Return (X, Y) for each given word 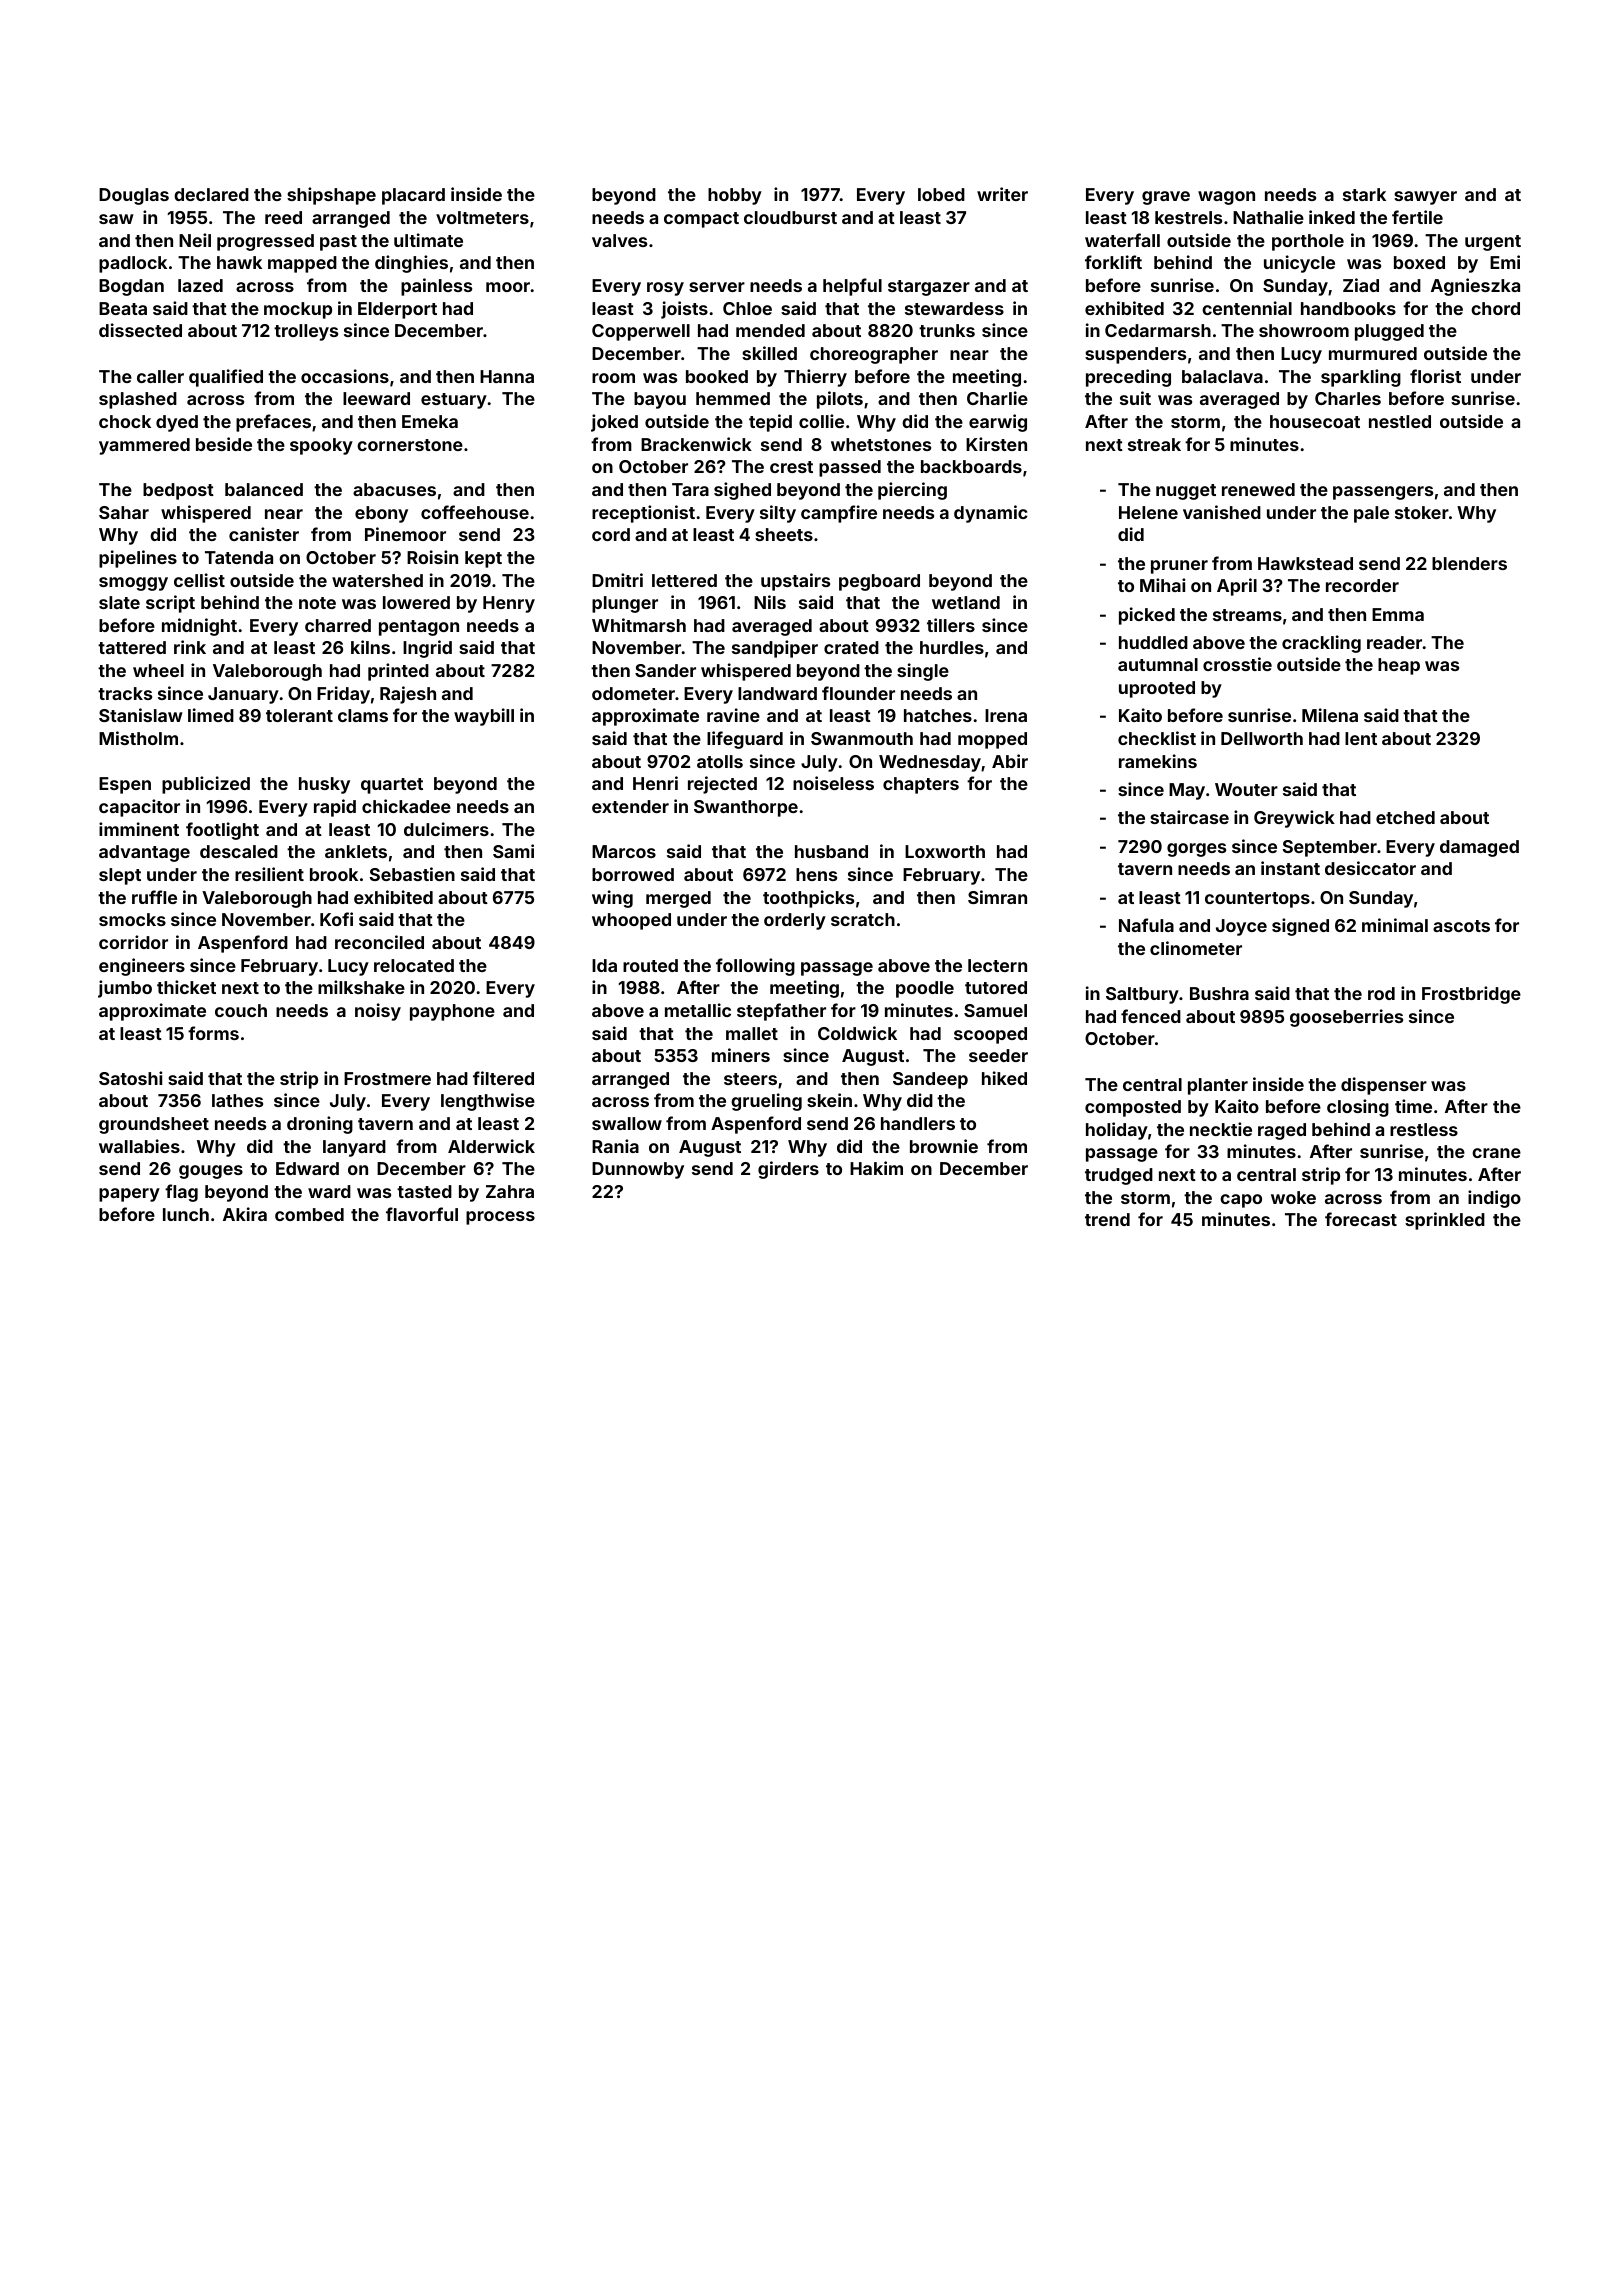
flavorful (422, 1214)
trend (1107, 1219)
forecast (1361, 1219)
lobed (941, 194)
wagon (1226, 198)
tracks (125, 693)
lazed (200, 285)
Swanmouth (862, 738)
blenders (1469, 563)
